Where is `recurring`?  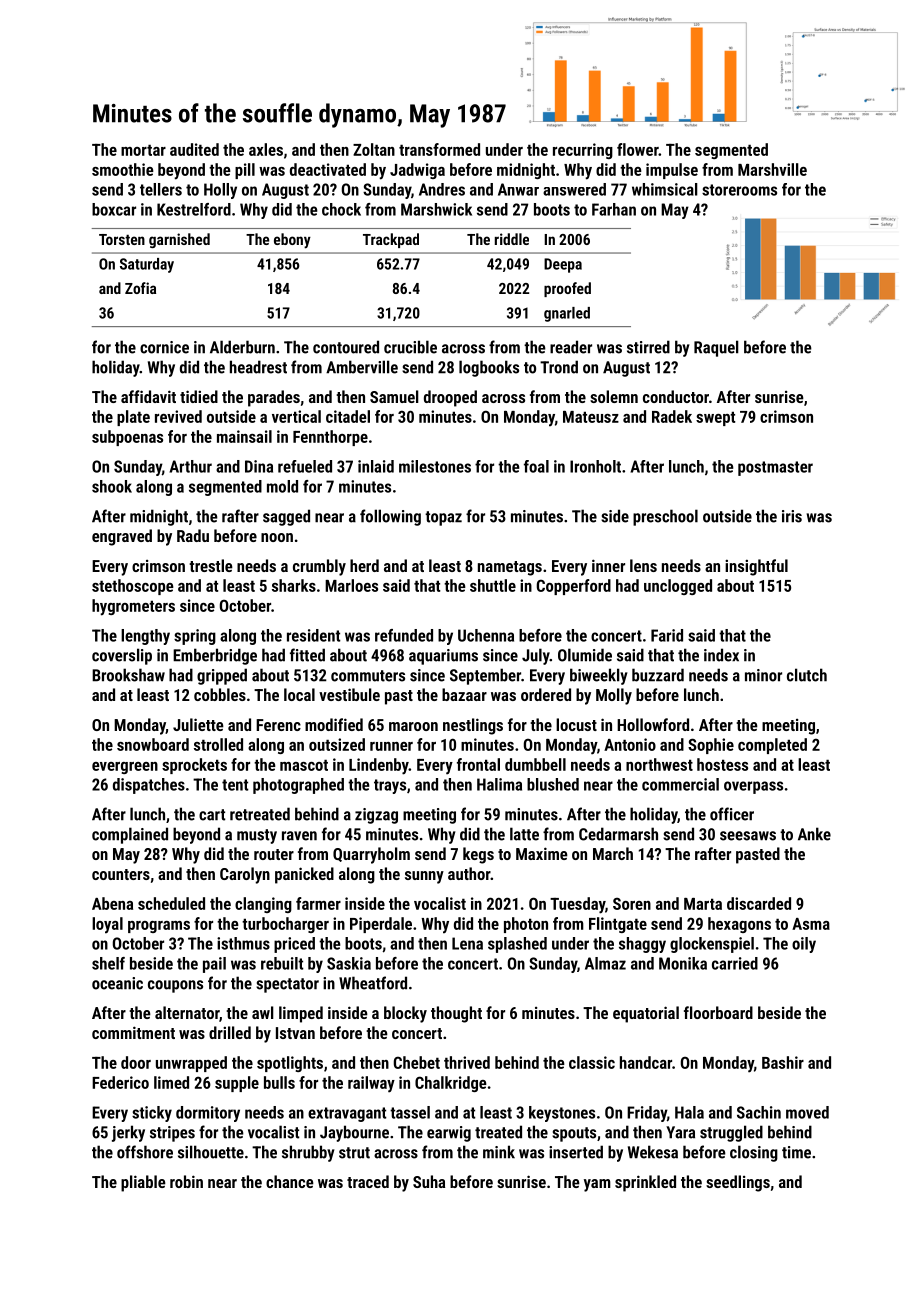 recurring is located at coordinates (583, 151).
